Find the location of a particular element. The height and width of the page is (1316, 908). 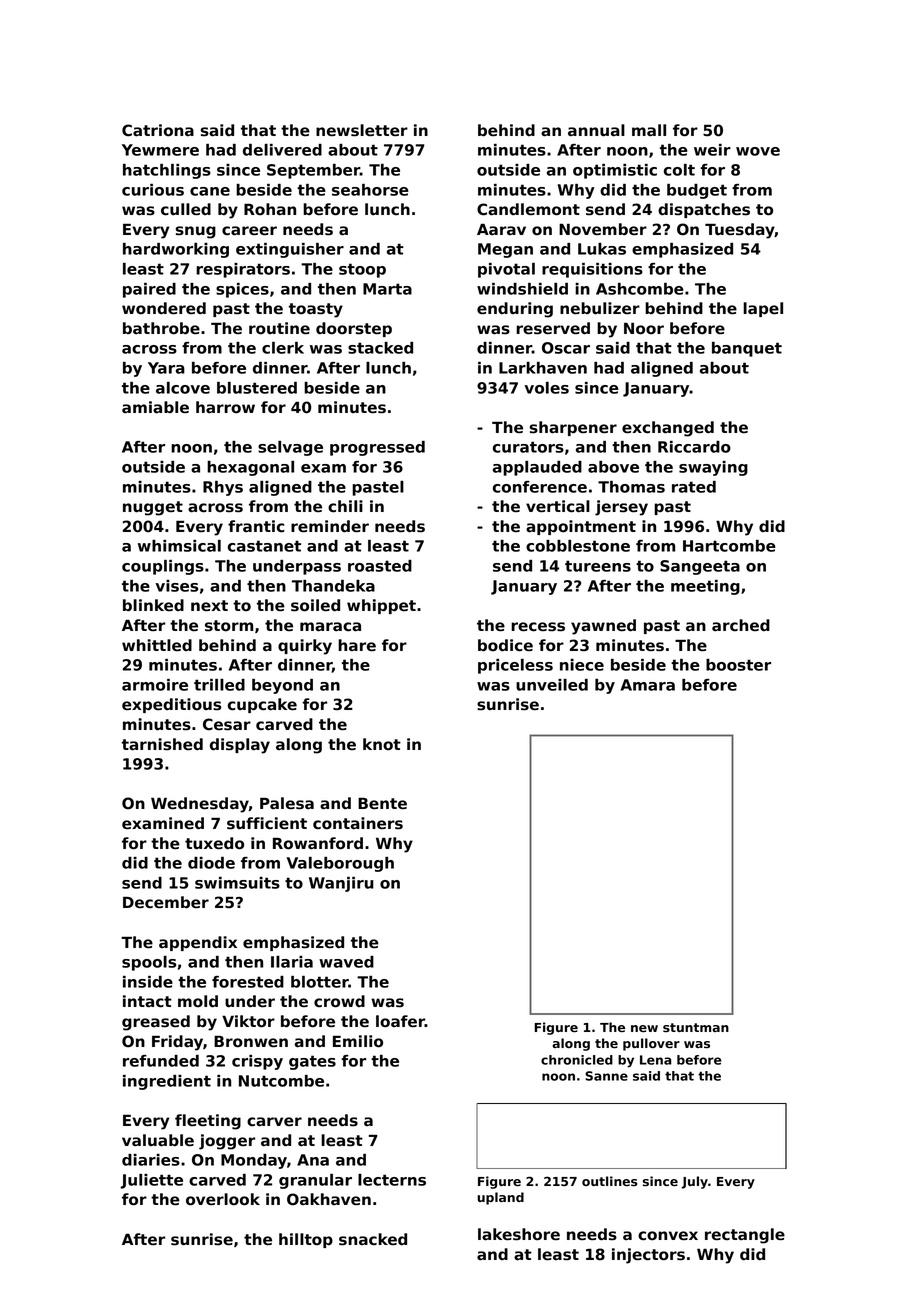

curious is located at coordinates (153, 190).
